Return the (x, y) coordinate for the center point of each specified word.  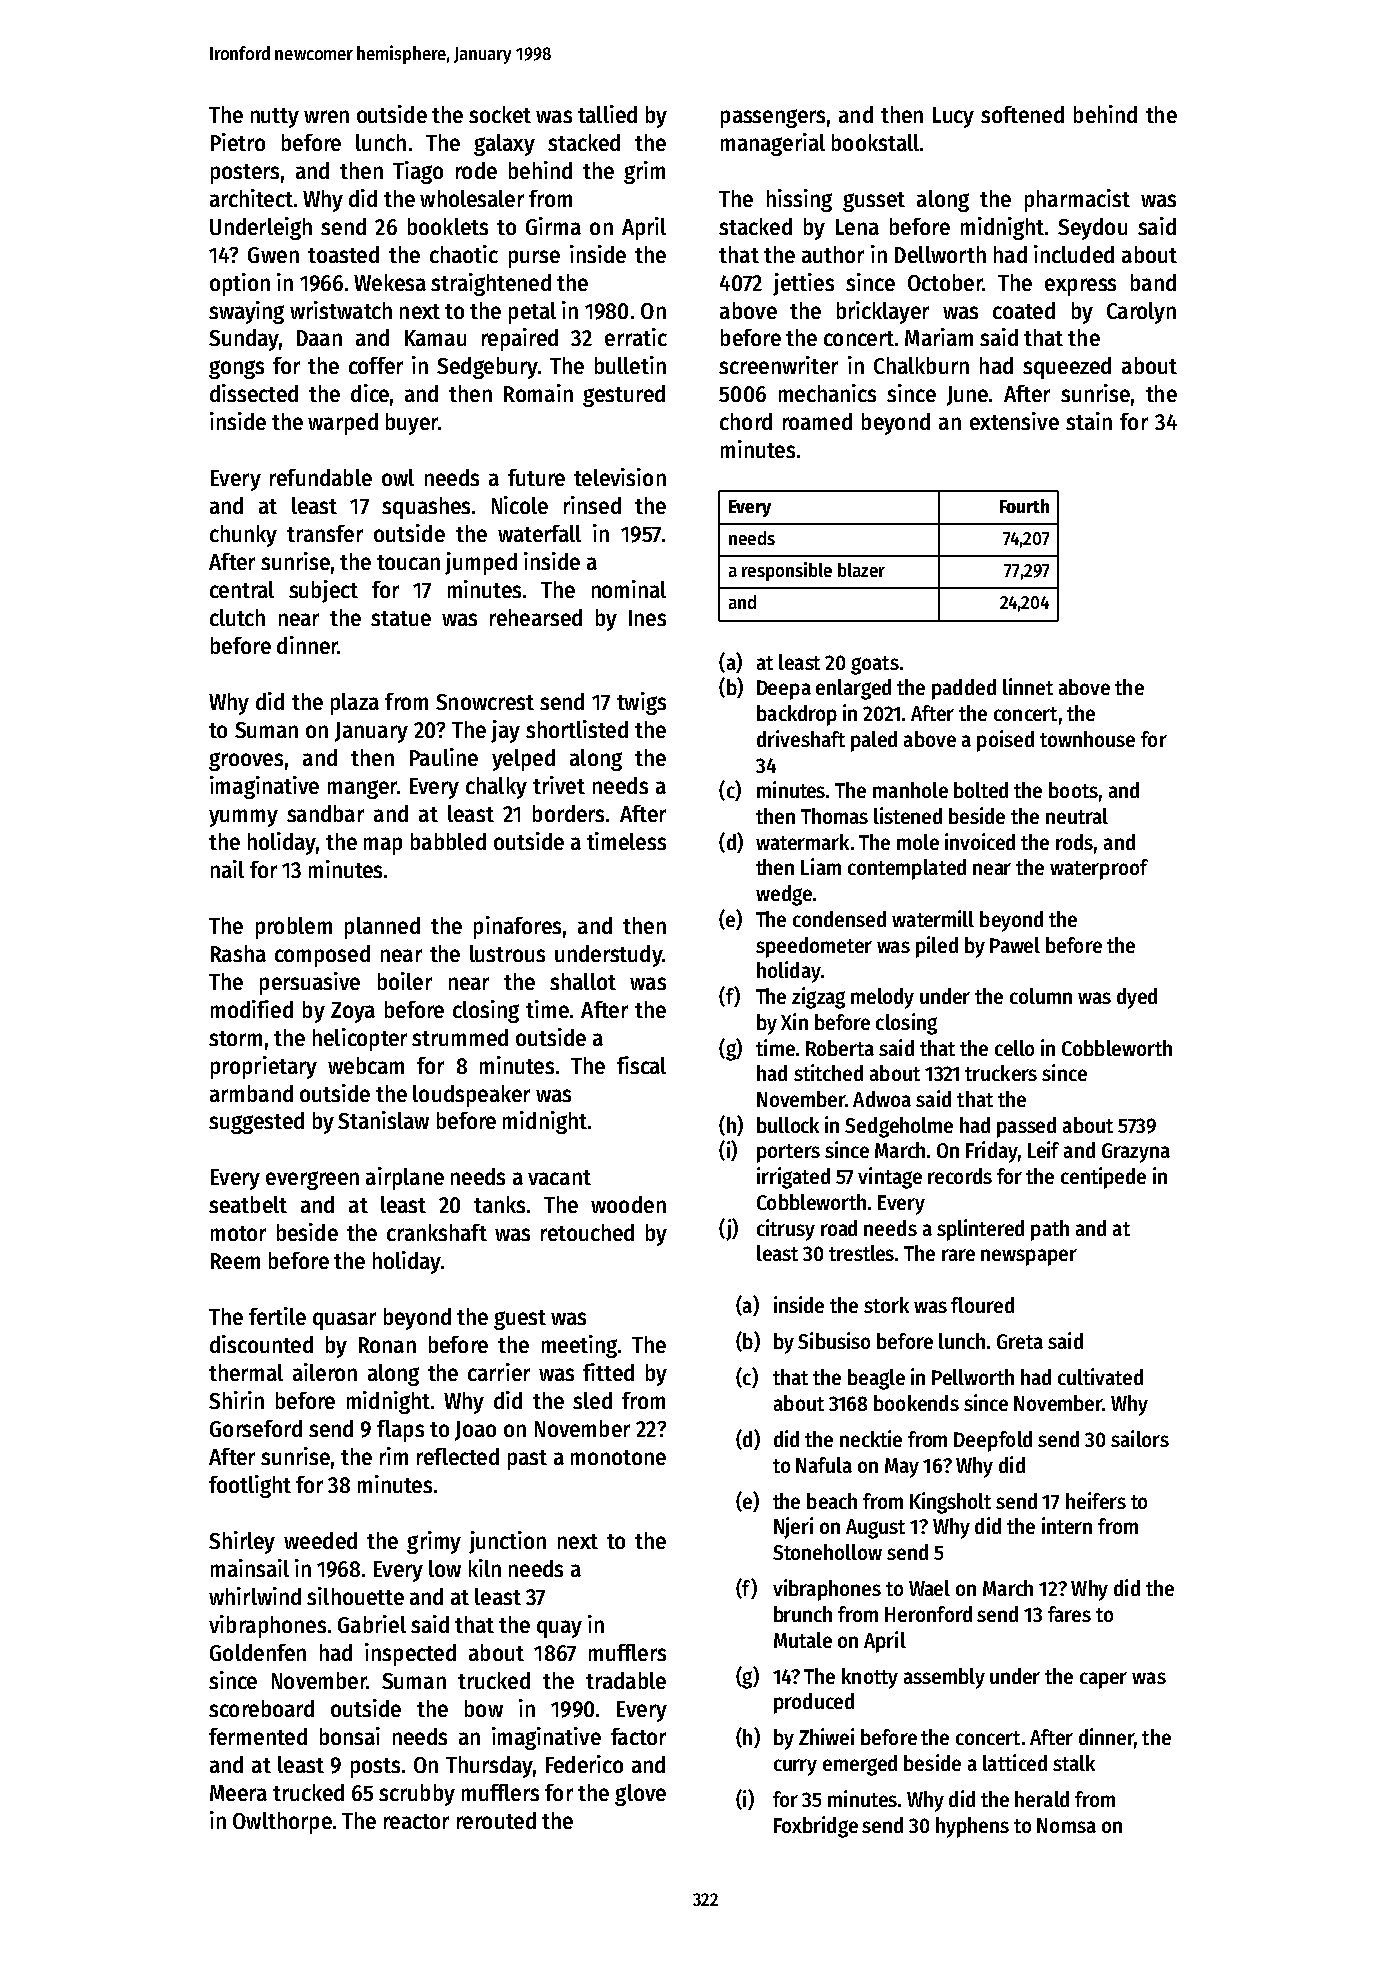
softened (1022, 114)
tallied (607, 114)
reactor (416, 1821)
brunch (803, 1614)
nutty (275, 118)
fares (1069, 1614)
